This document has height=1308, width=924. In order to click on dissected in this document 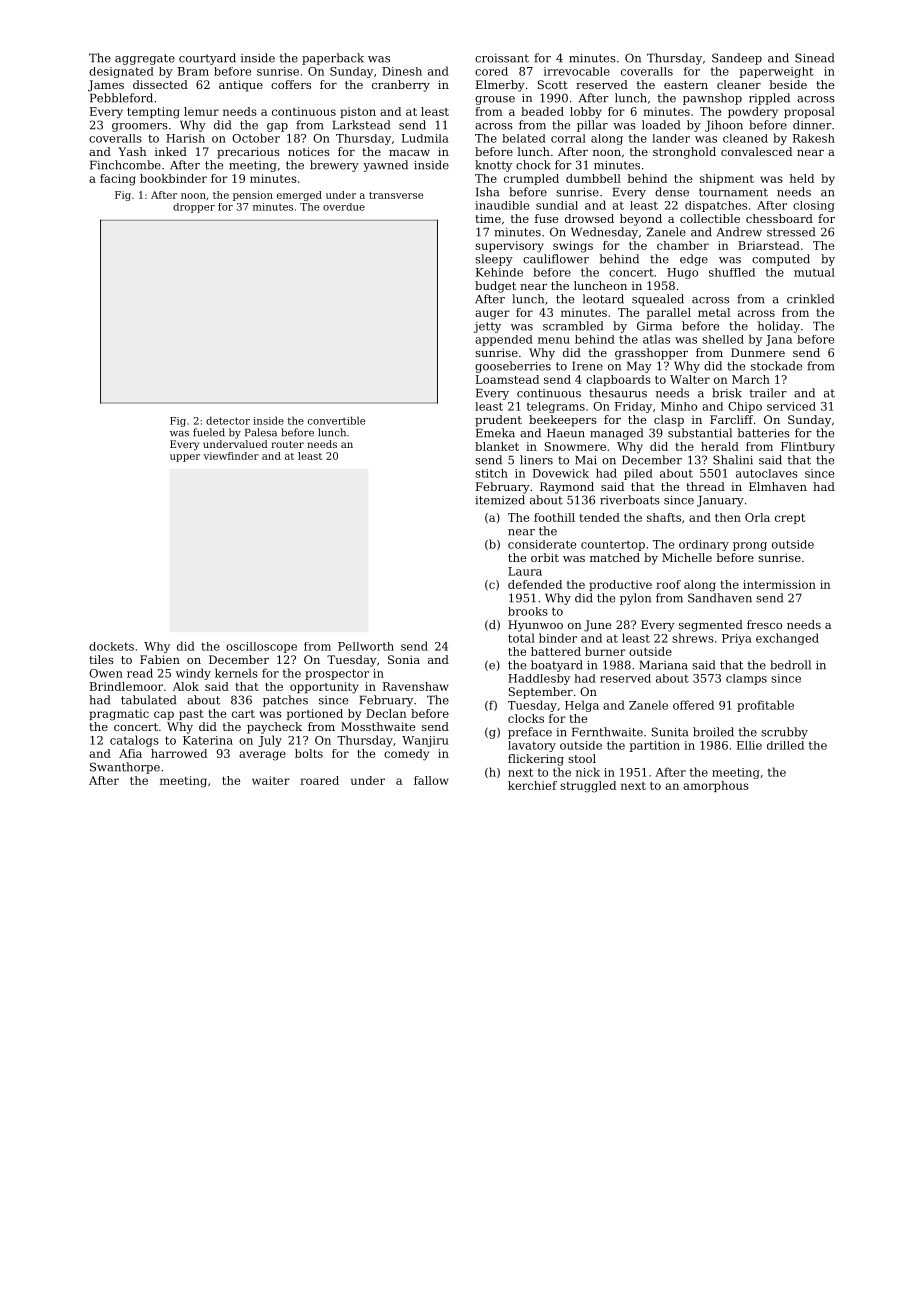, I will do `click(160, 84)`.
